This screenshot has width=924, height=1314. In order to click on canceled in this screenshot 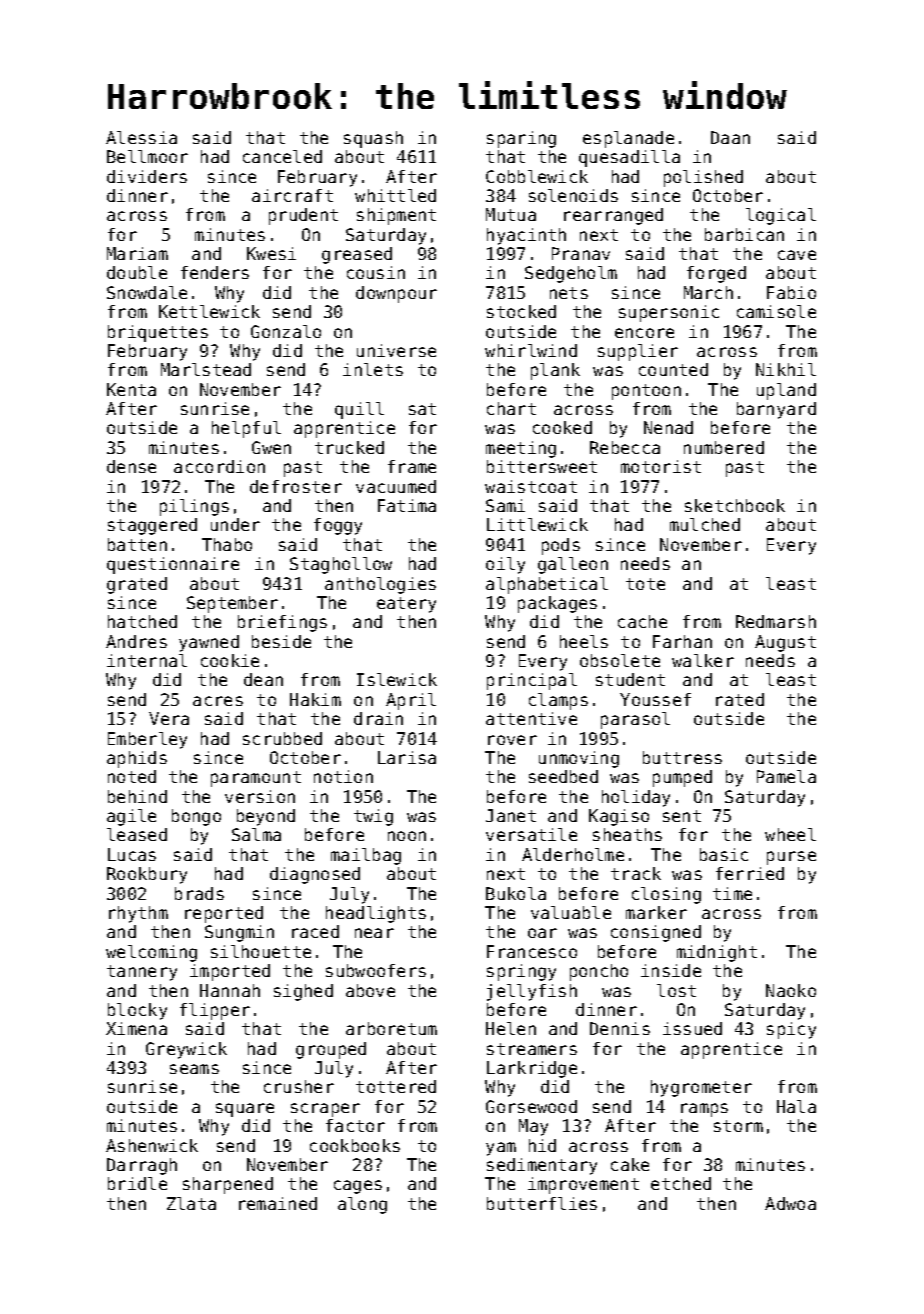, I will do `click(282, 156)`.
